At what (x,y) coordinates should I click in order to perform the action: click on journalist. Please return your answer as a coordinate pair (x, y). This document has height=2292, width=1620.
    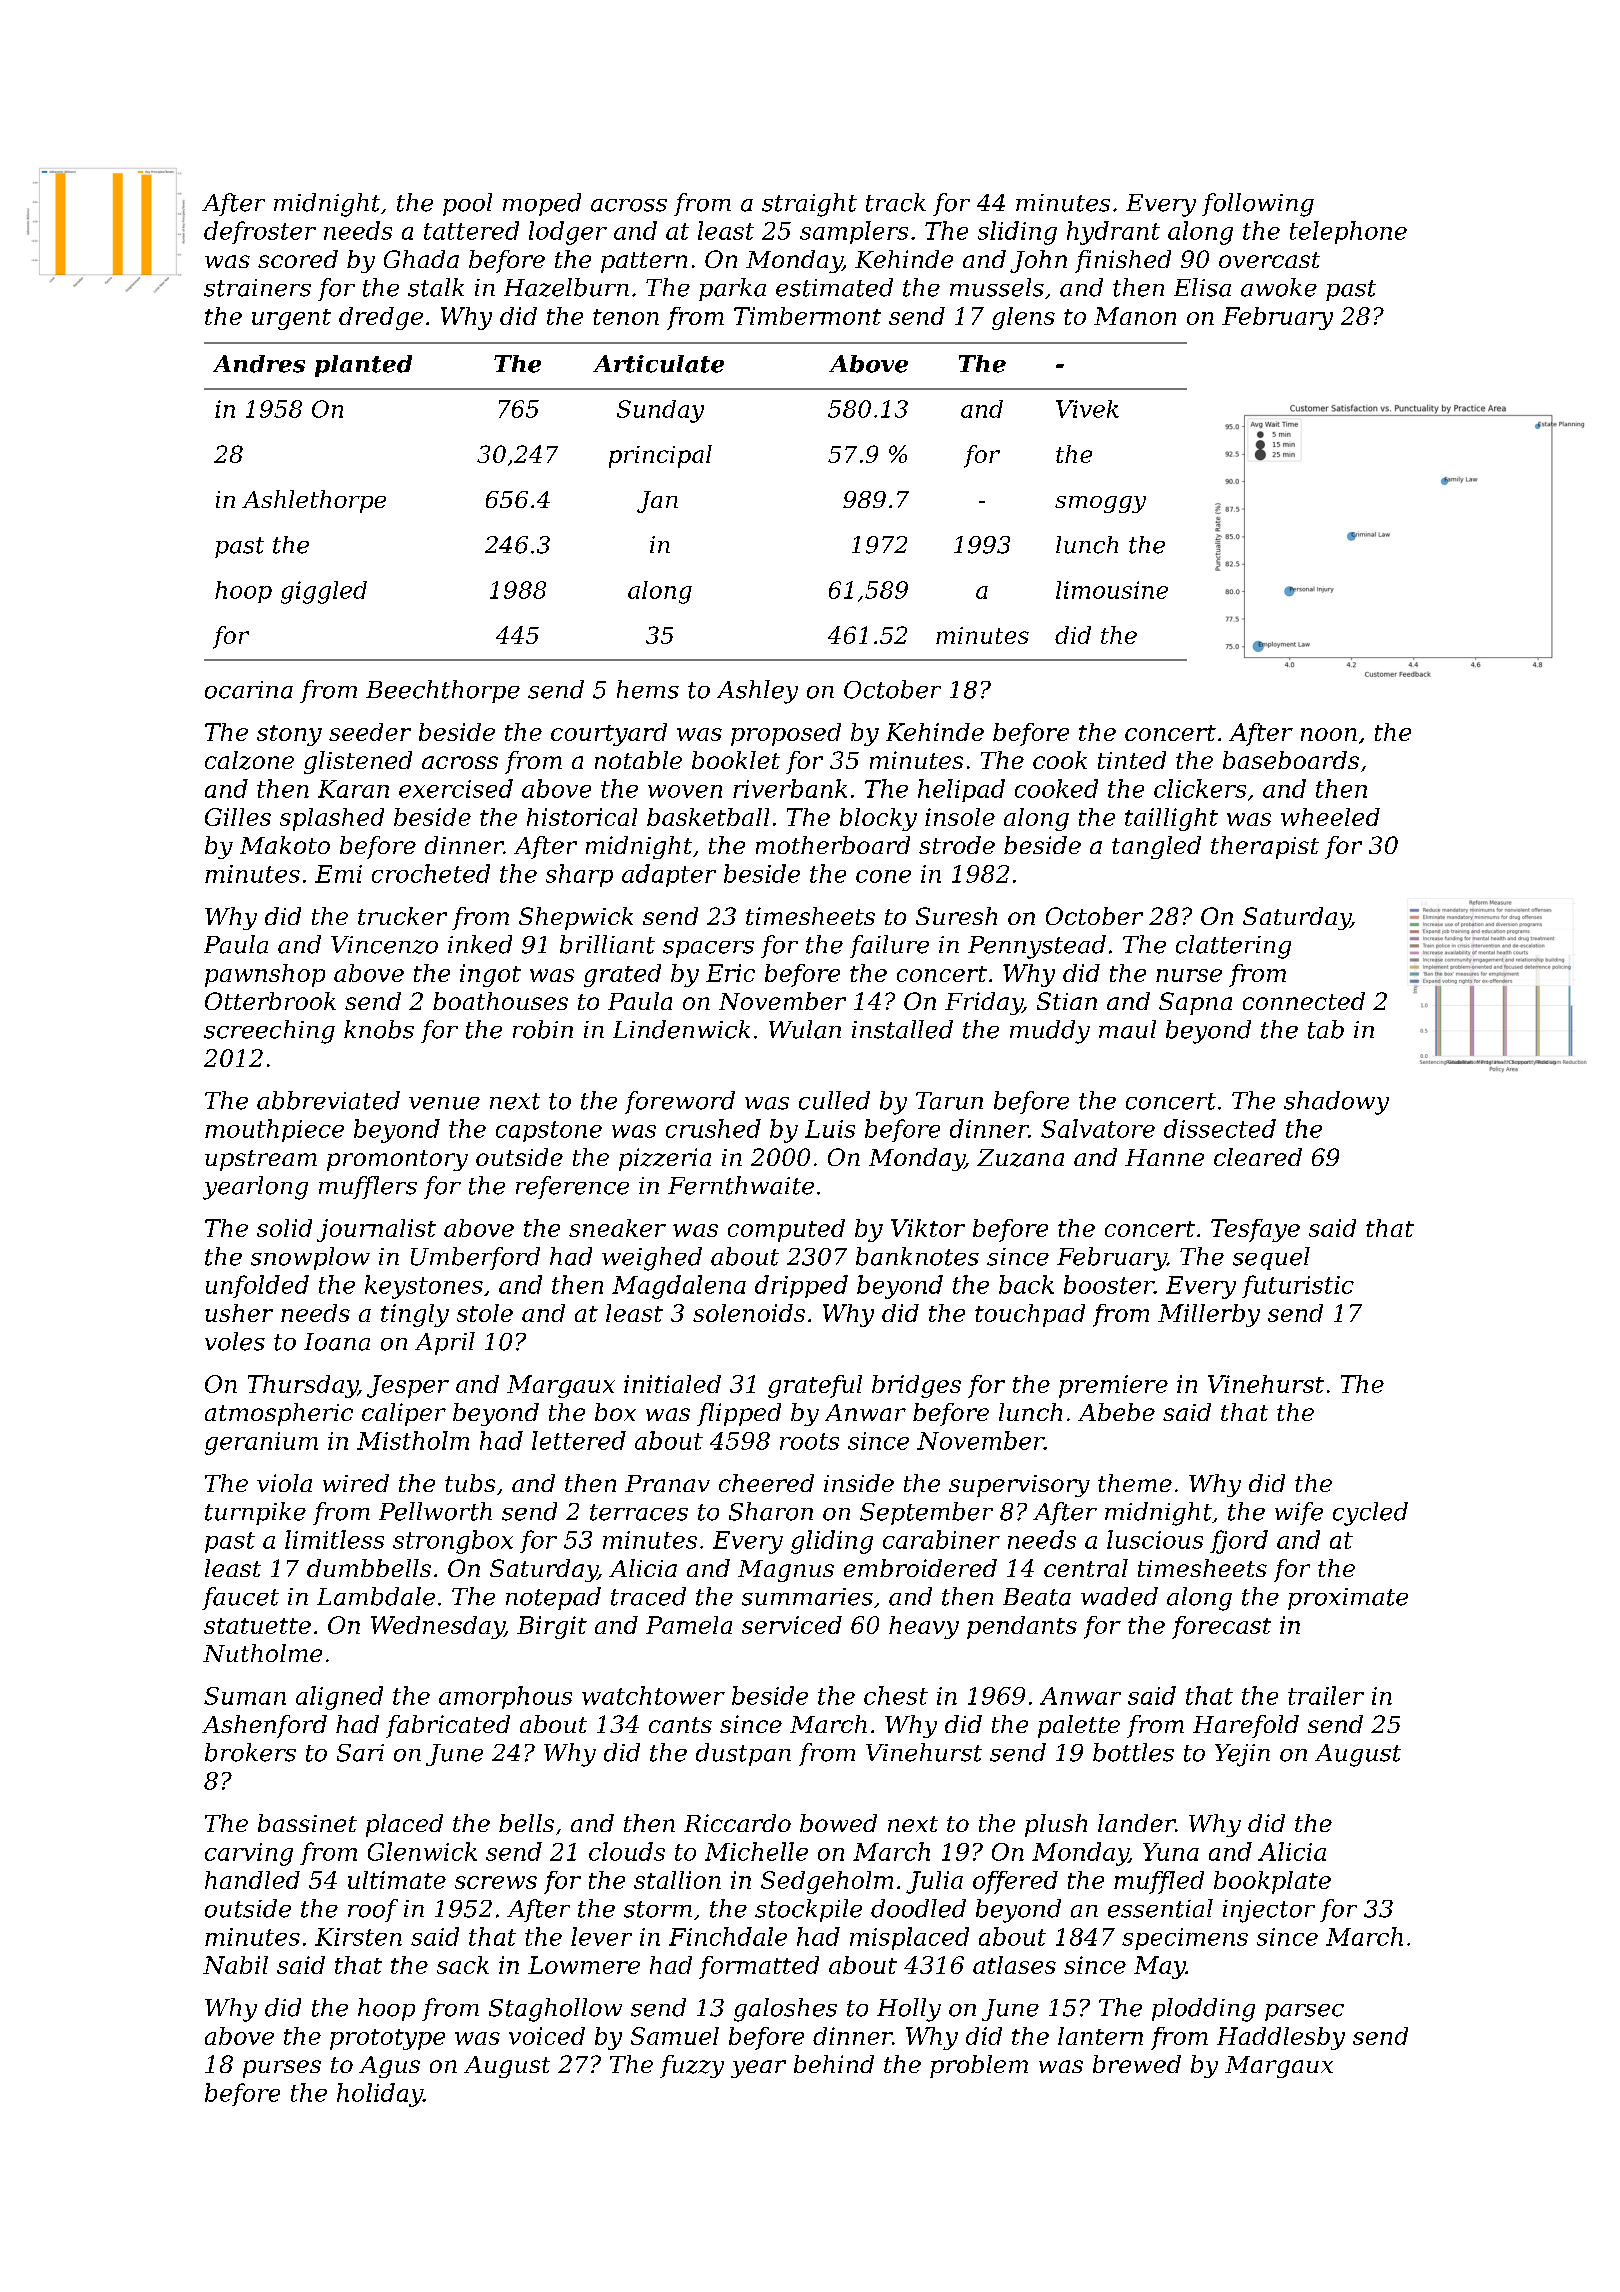
    Looking at the image, I should click on (376, 1230).
